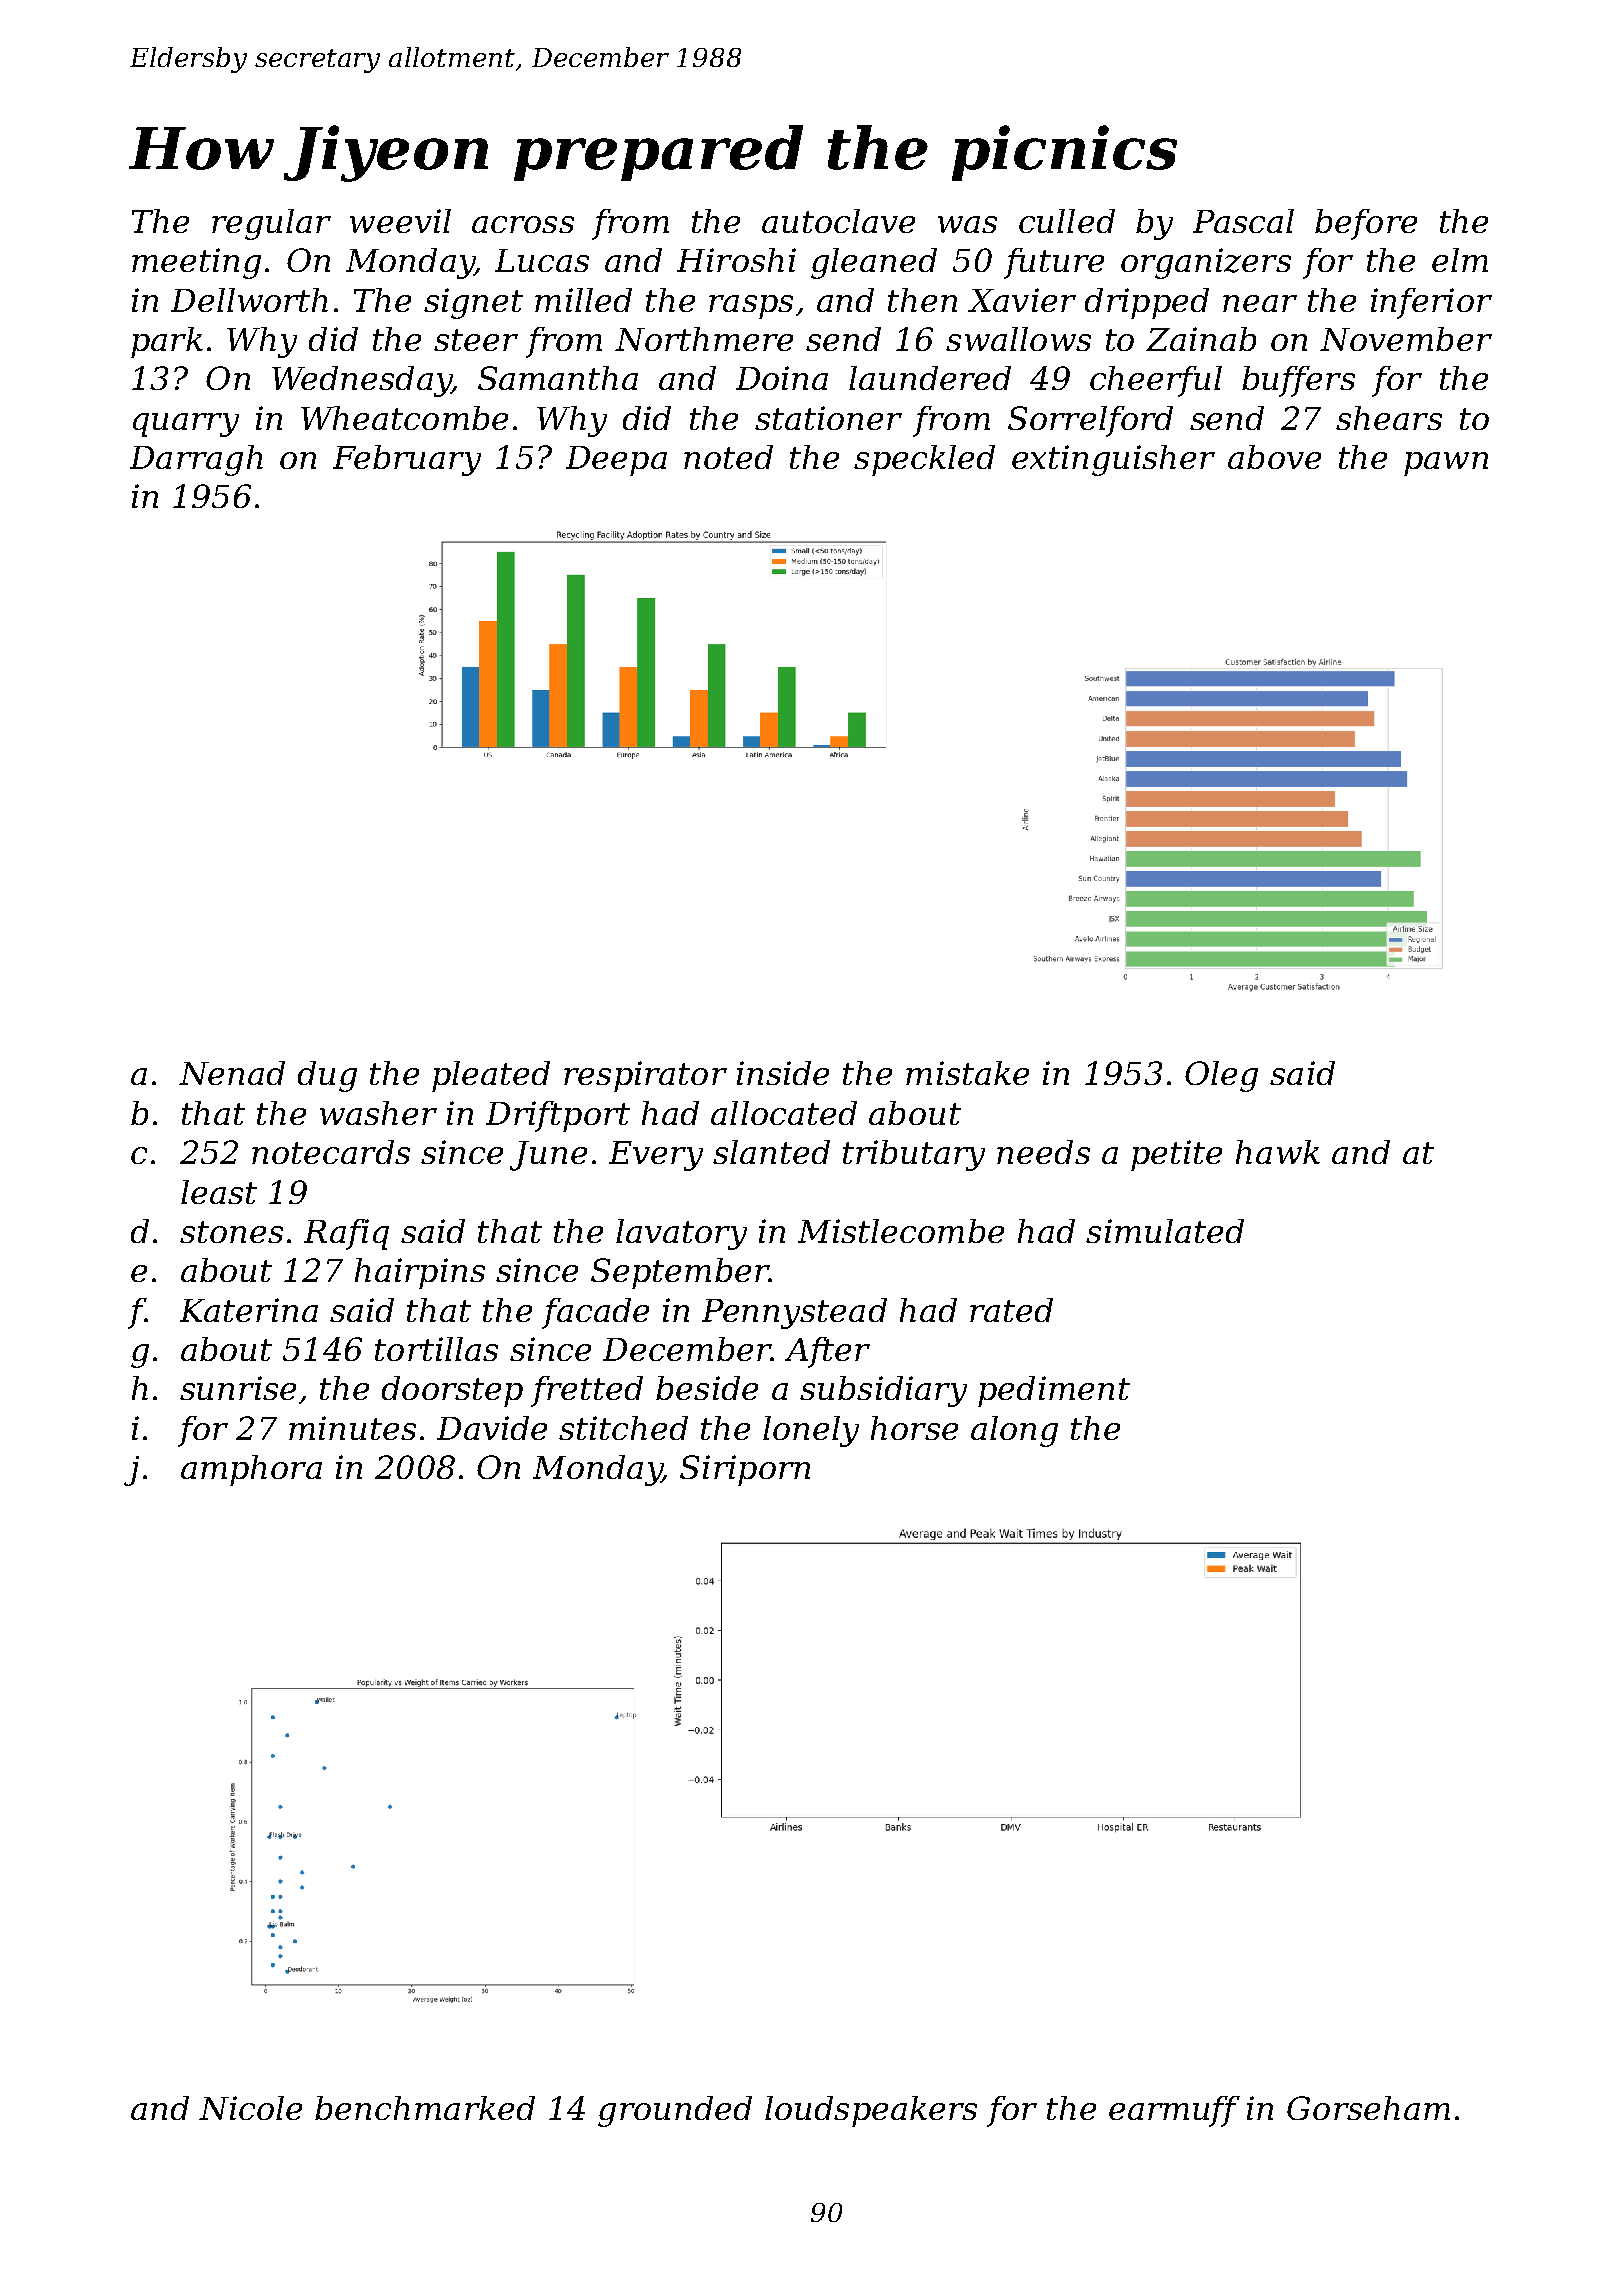 The image size is (1620, 2292). What do you see at coordinates (728, 457) in the screenshot?
I see `noted` at bounding box center [728, 457].
